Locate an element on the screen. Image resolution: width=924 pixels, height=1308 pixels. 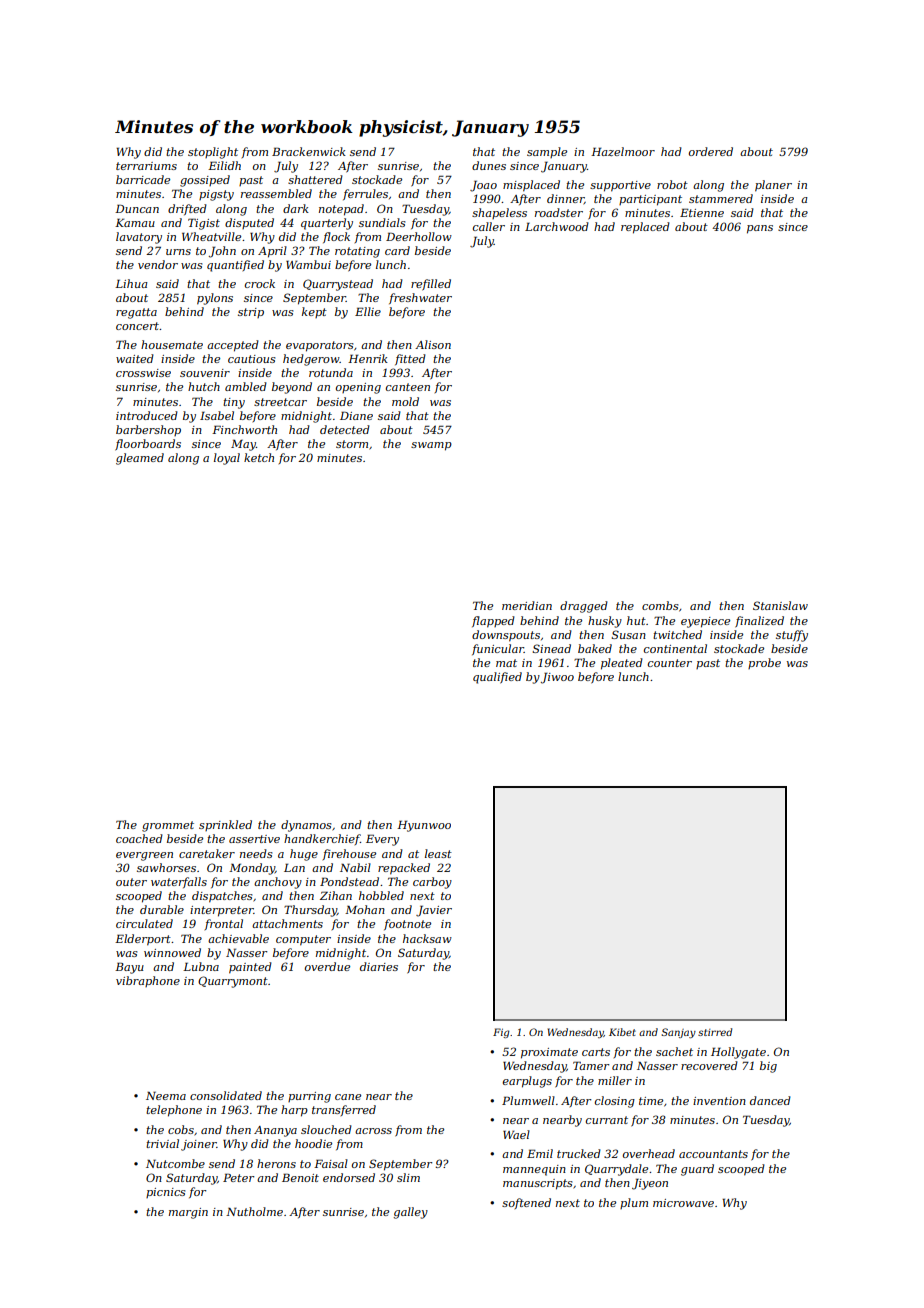
consolidated is located at coordinates (226, 1095).
